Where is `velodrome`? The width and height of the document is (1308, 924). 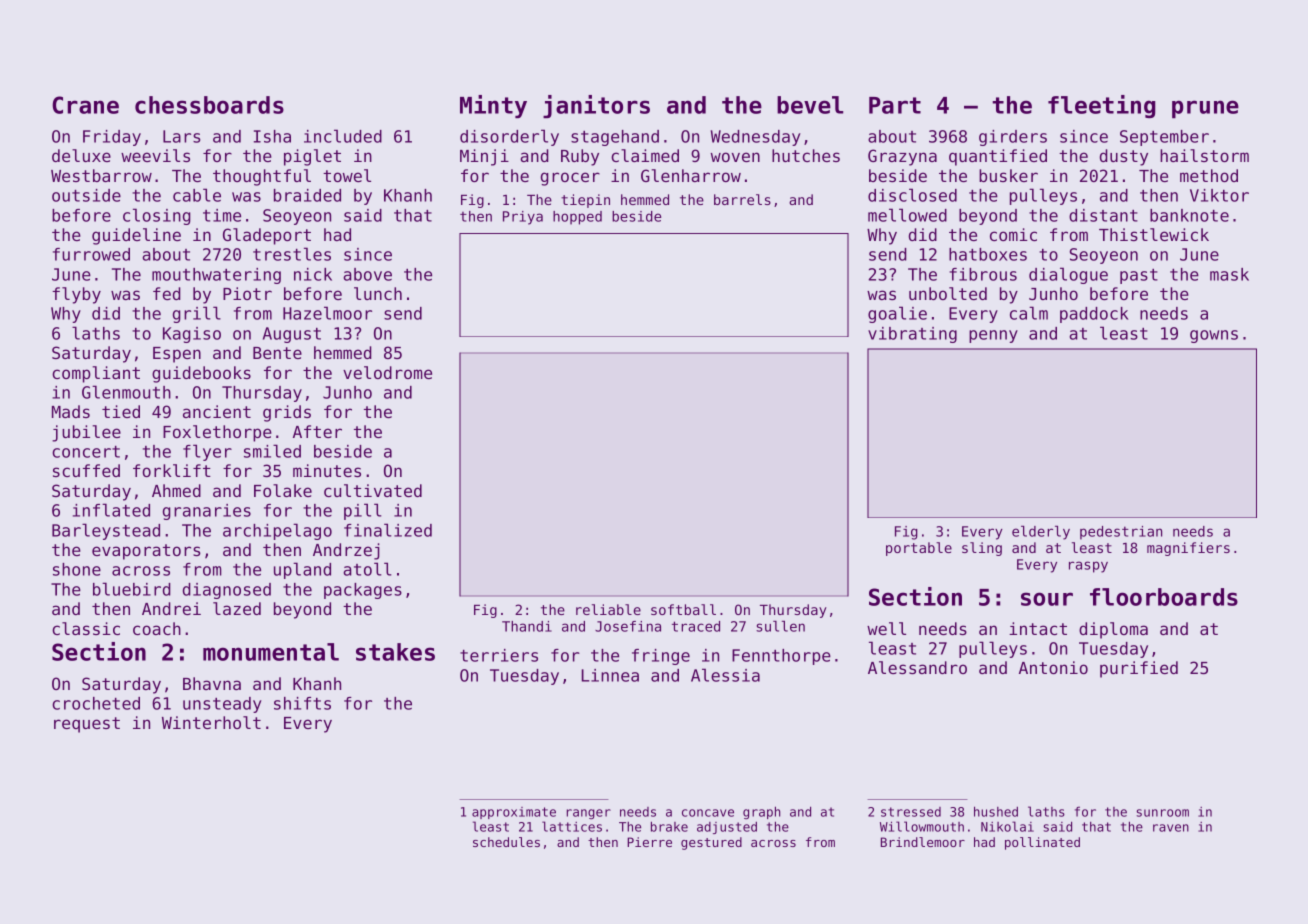
velodrome is located at coordinates (387, 372).
